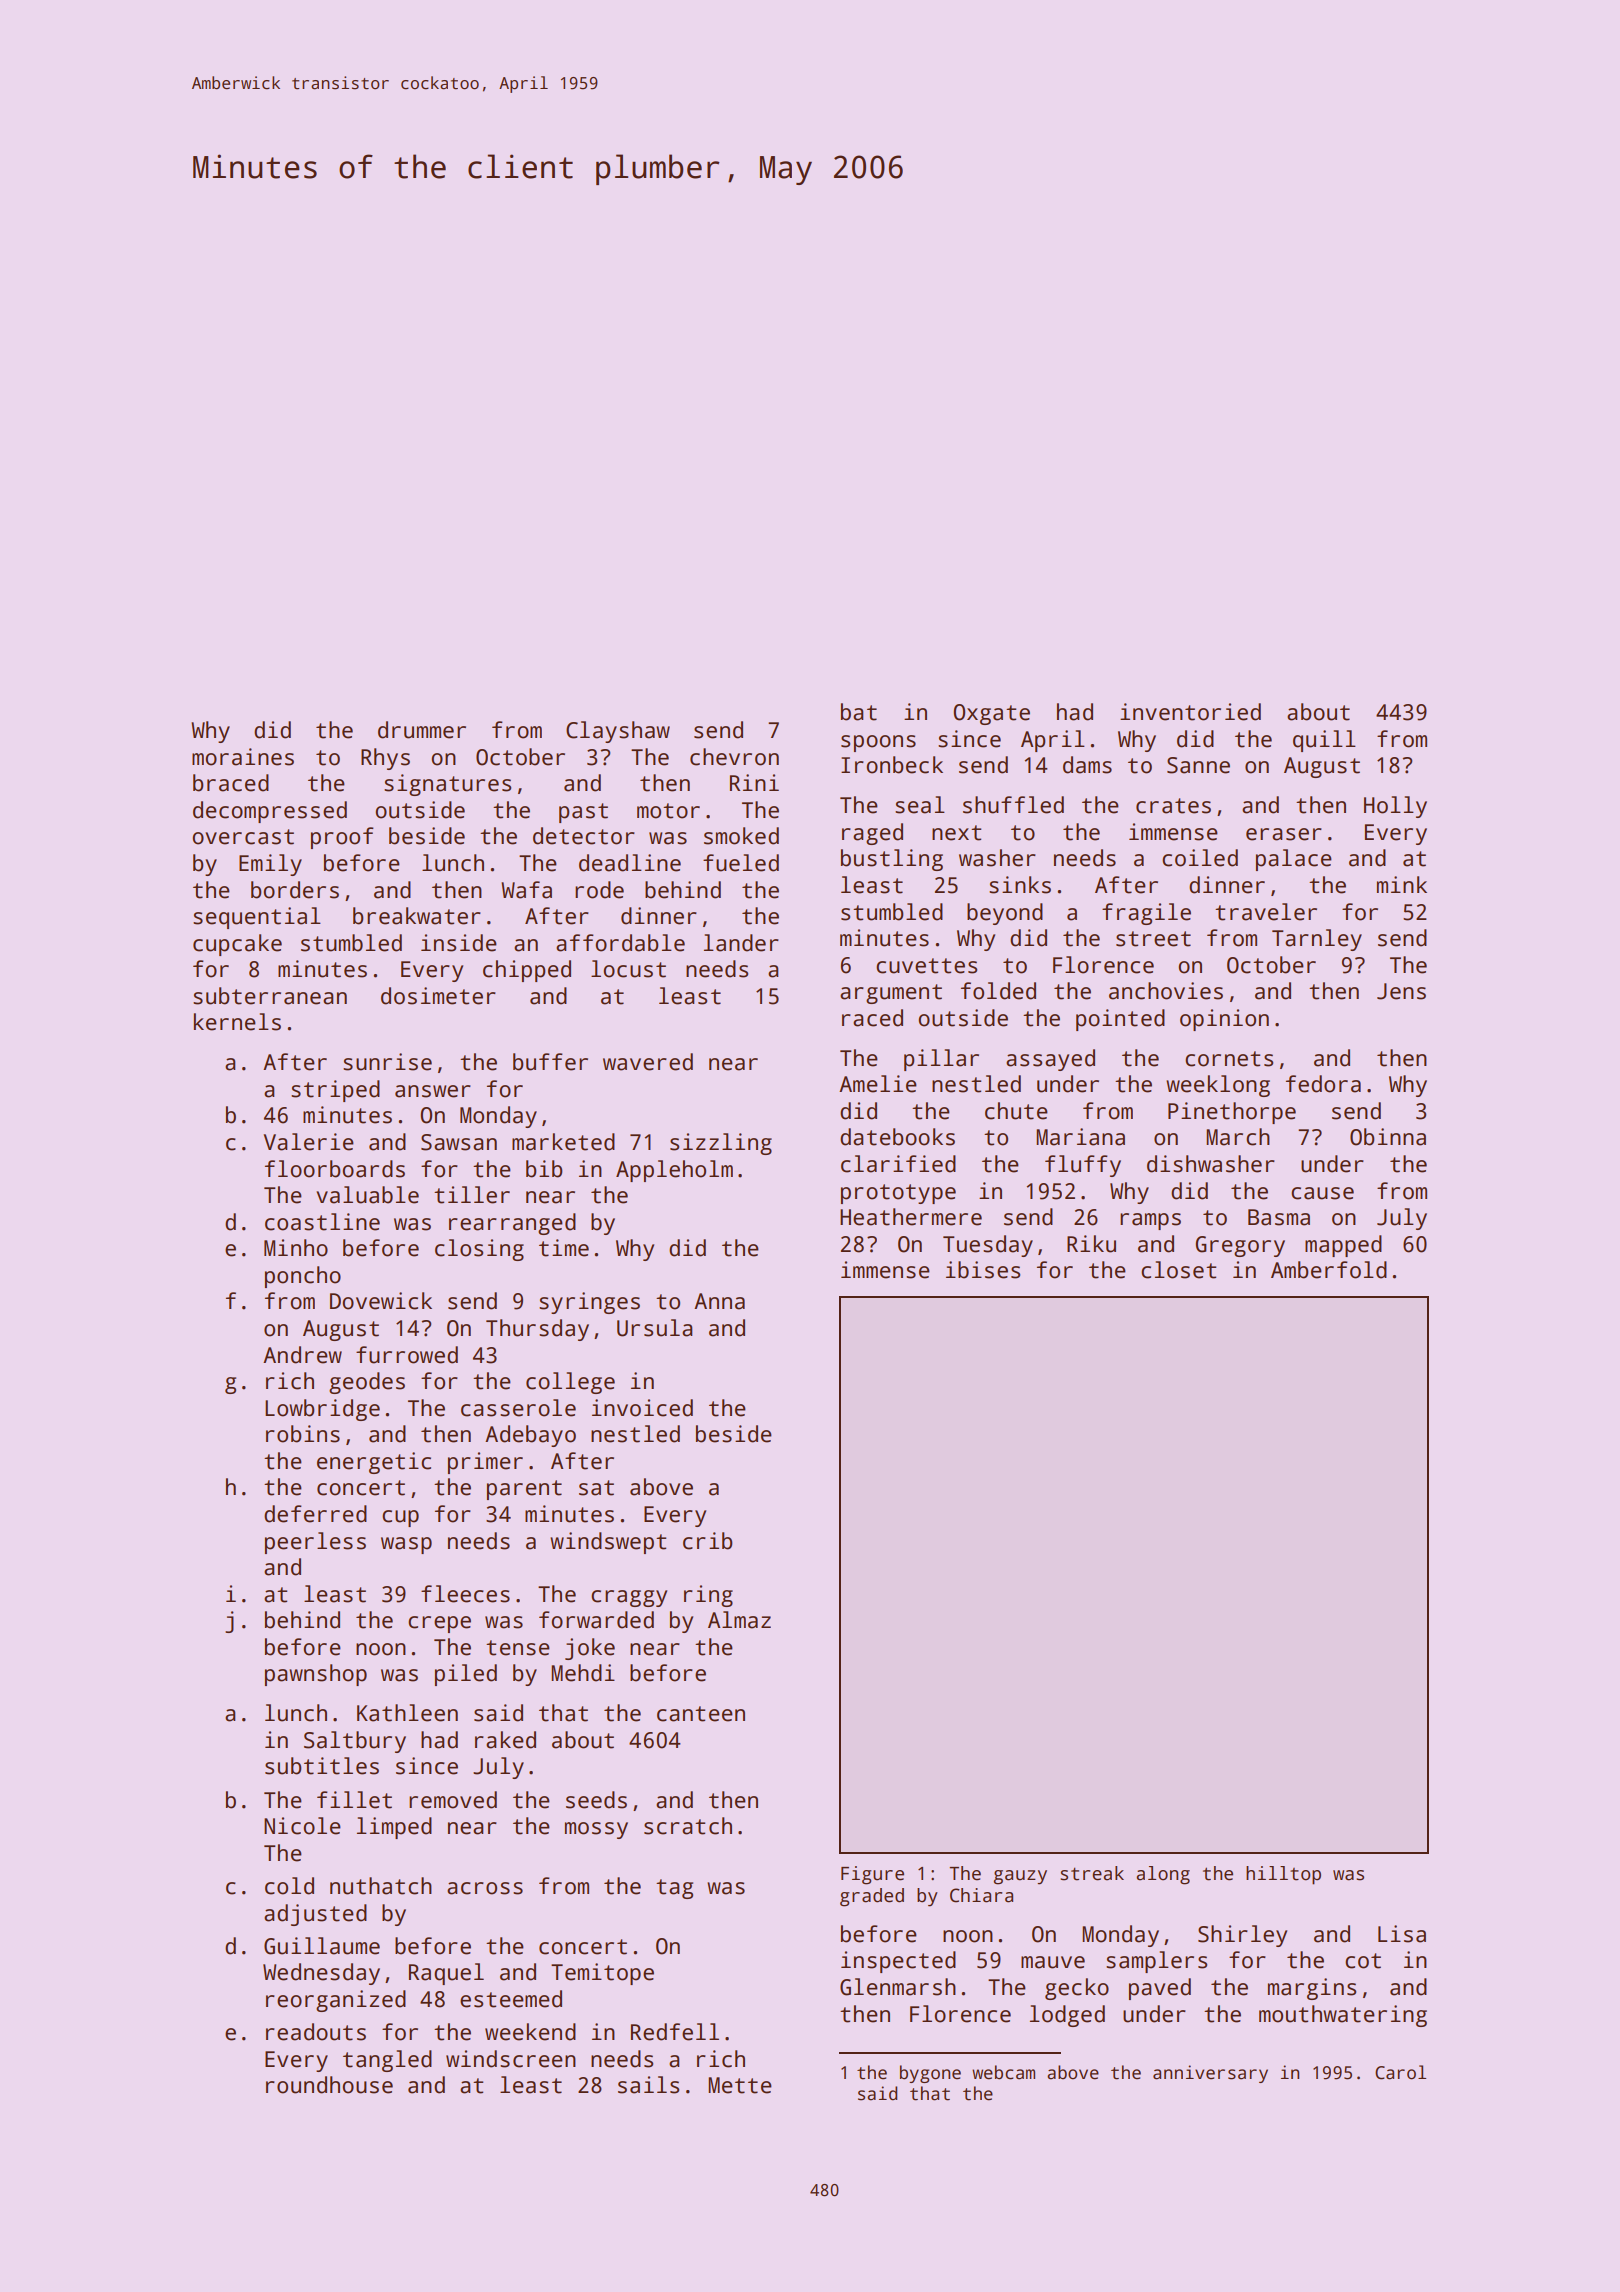 The width and height of the screenshot is (1620, 2292). What do you see at coordinates (367, 1195) in the screenshot?
I see `valuable` at bounding box center [367, 1195].
